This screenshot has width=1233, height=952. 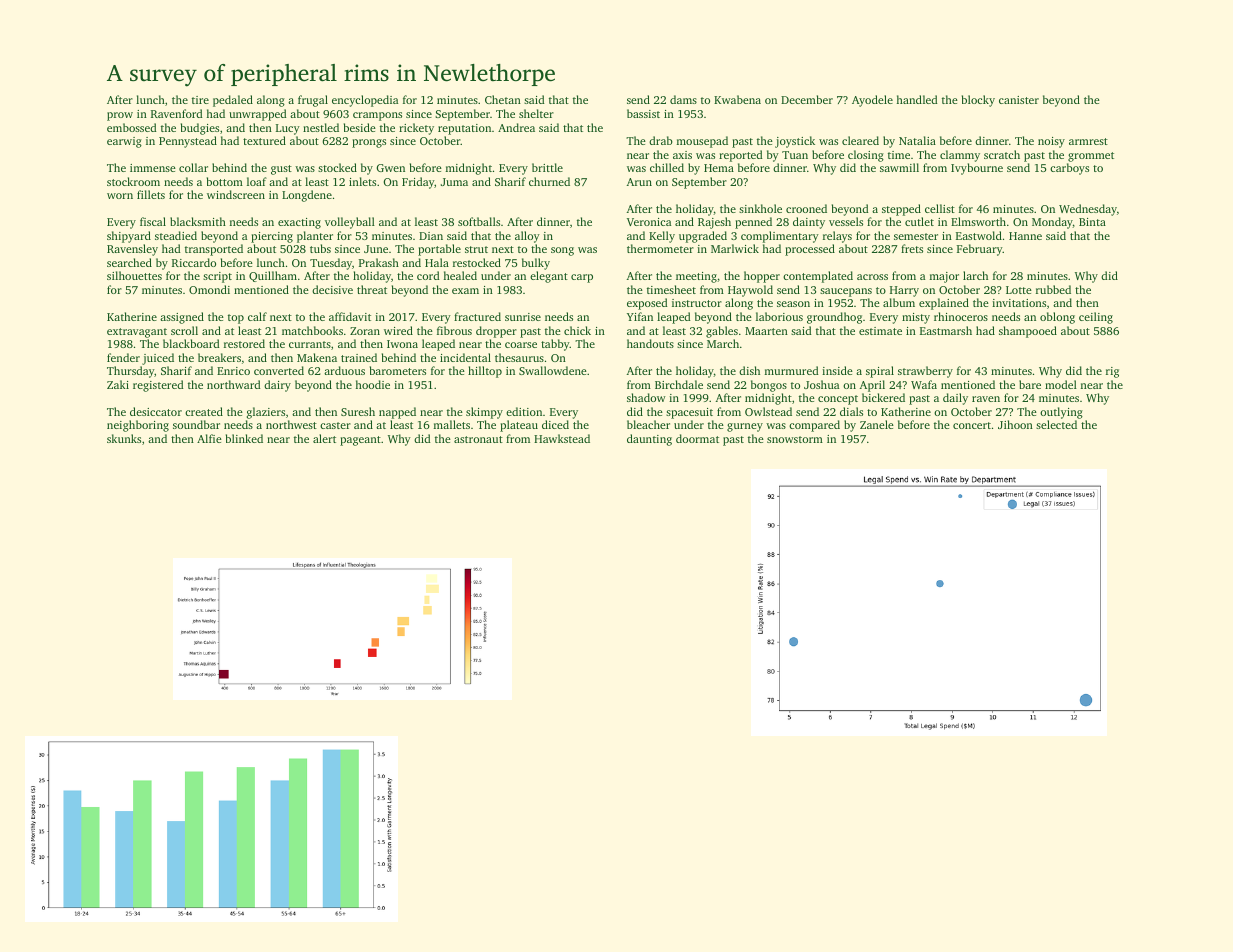 What do you see at coordinates (703, 237) in the screenshot?
I see `upgraded` at bounding box center [703, 237].
